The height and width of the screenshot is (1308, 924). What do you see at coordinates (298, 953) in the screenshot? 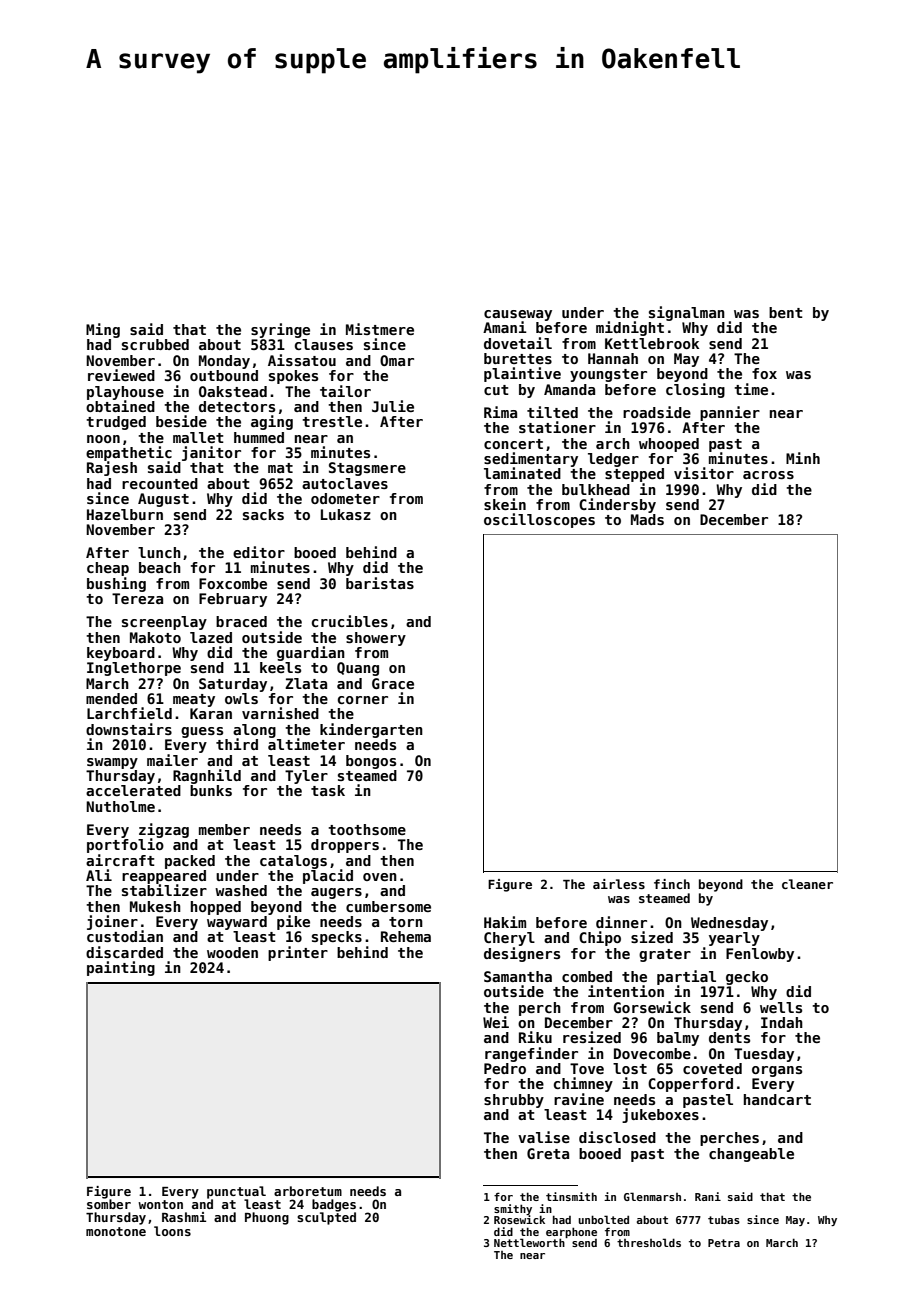
I see `printer` at bounding box center [298, 953].
